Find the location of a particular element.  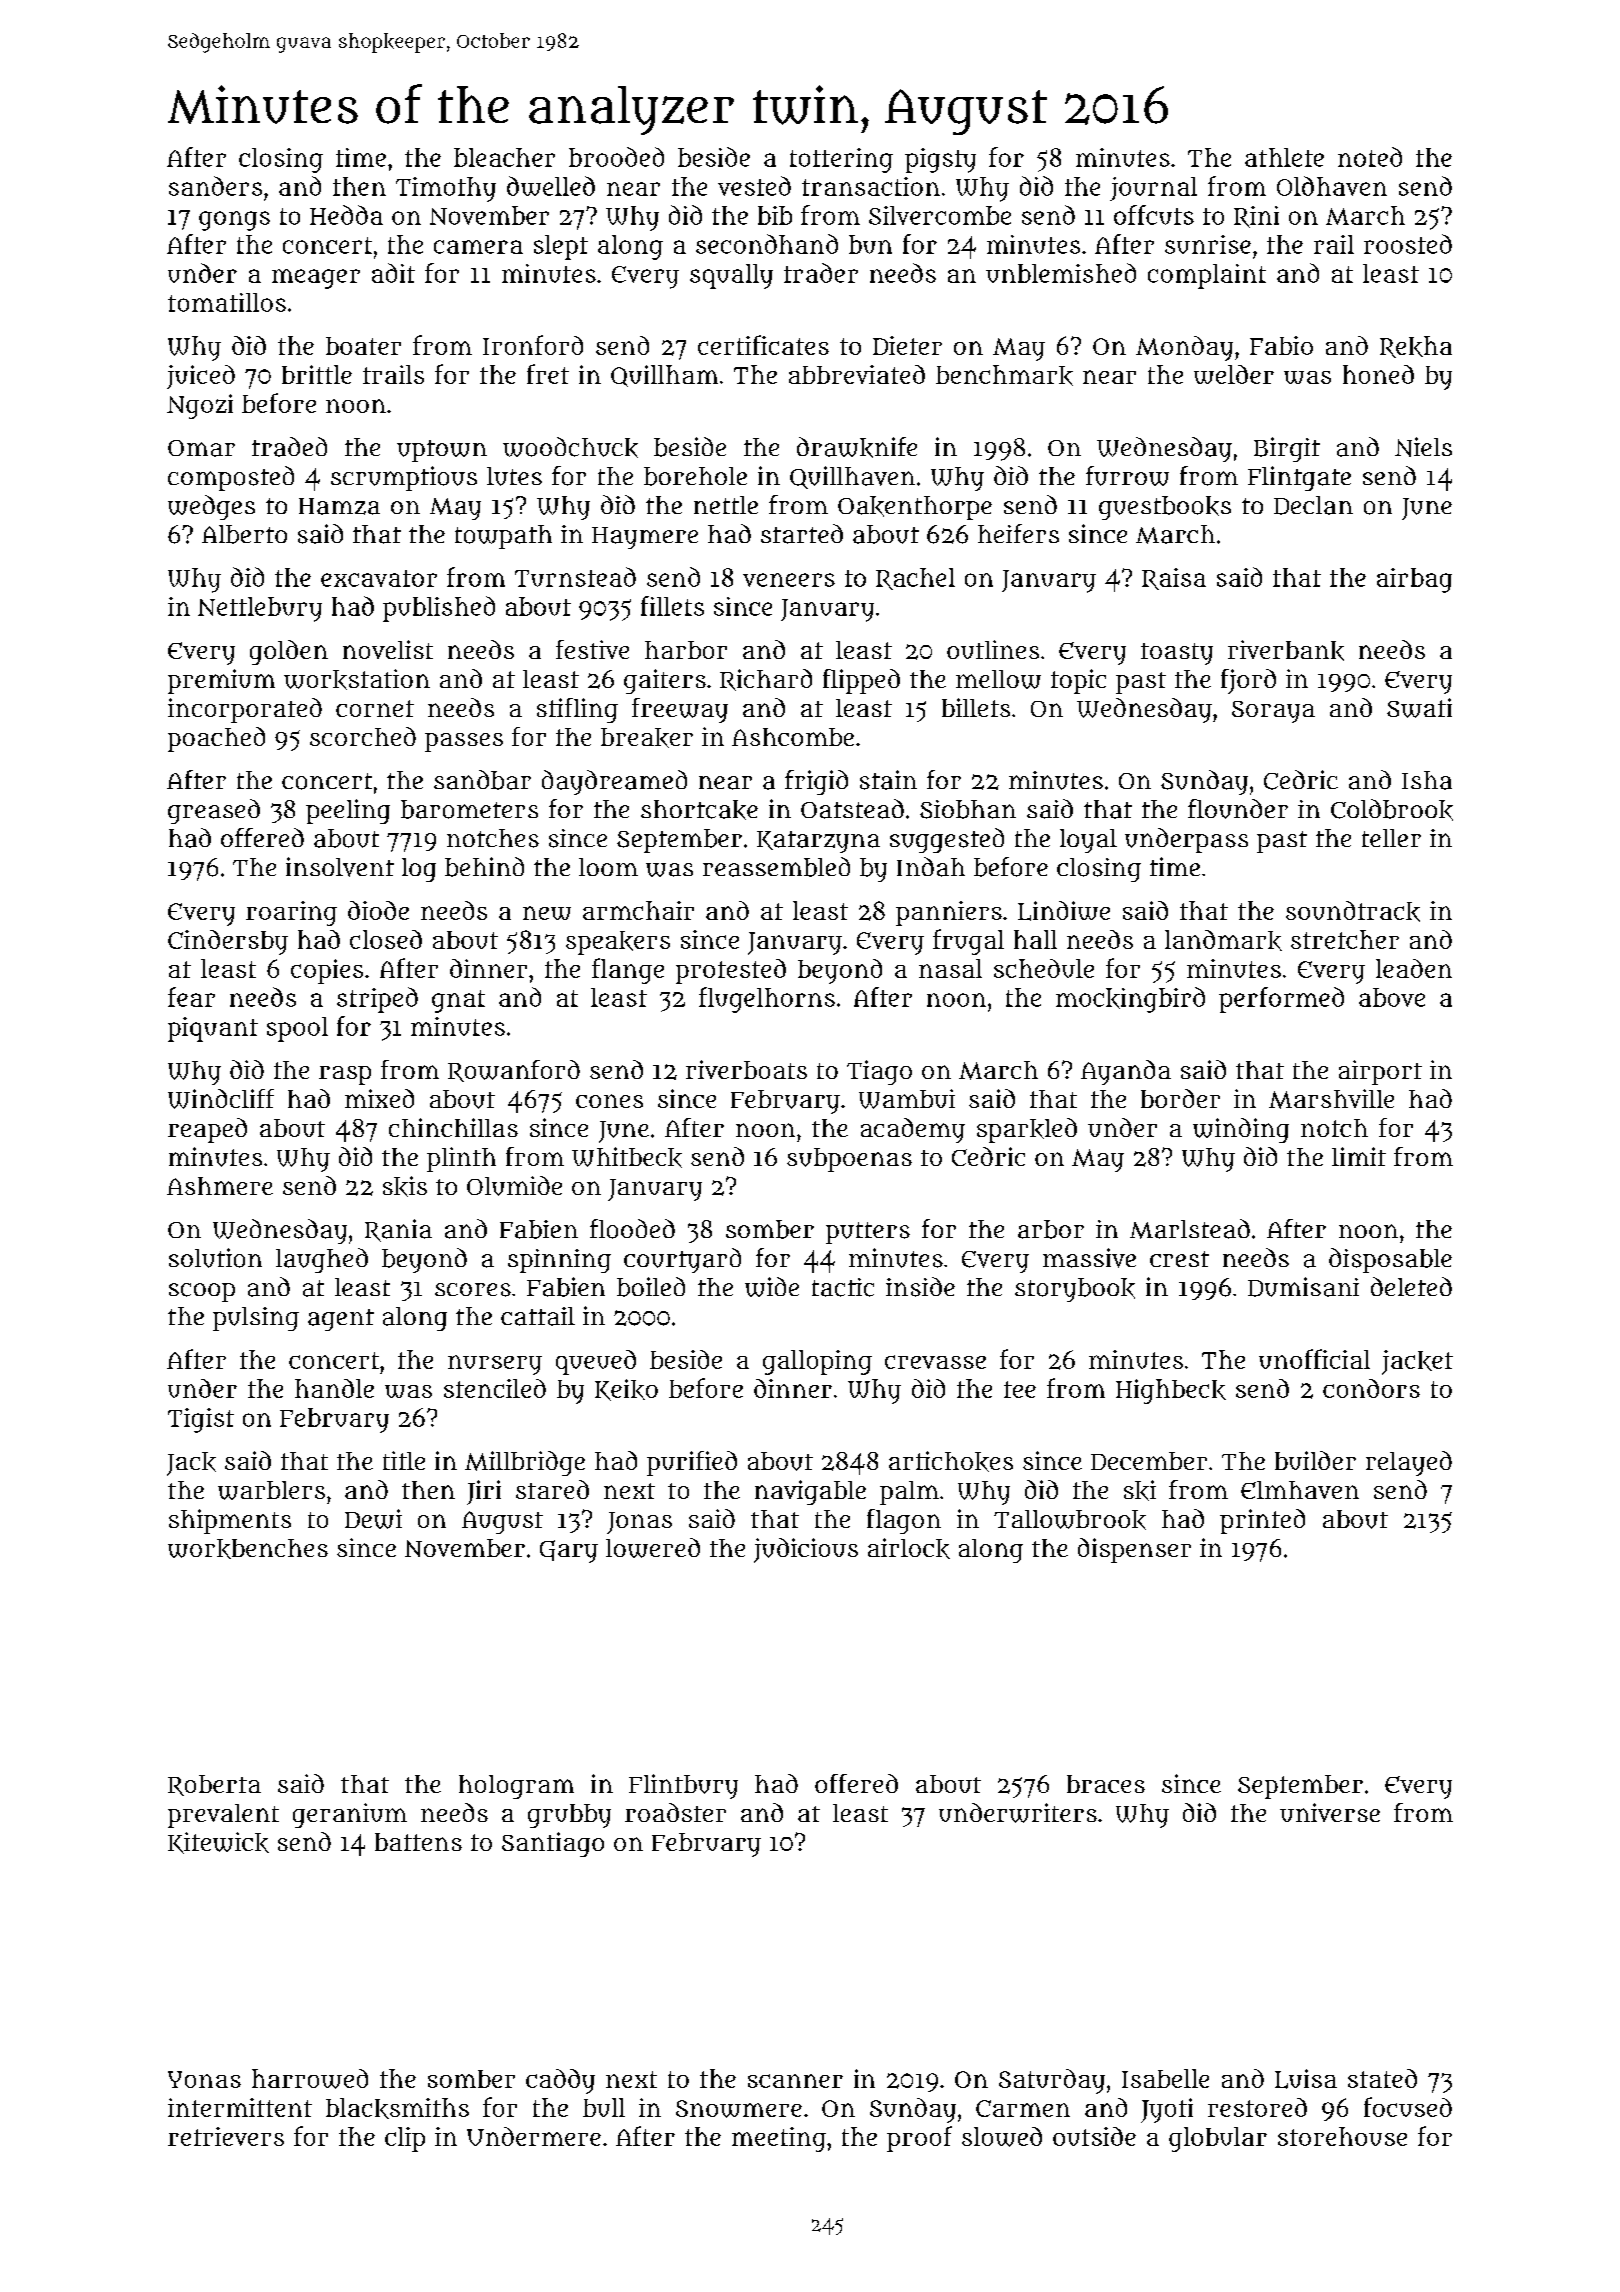

massive is located at coordinates (1089, 1258).
